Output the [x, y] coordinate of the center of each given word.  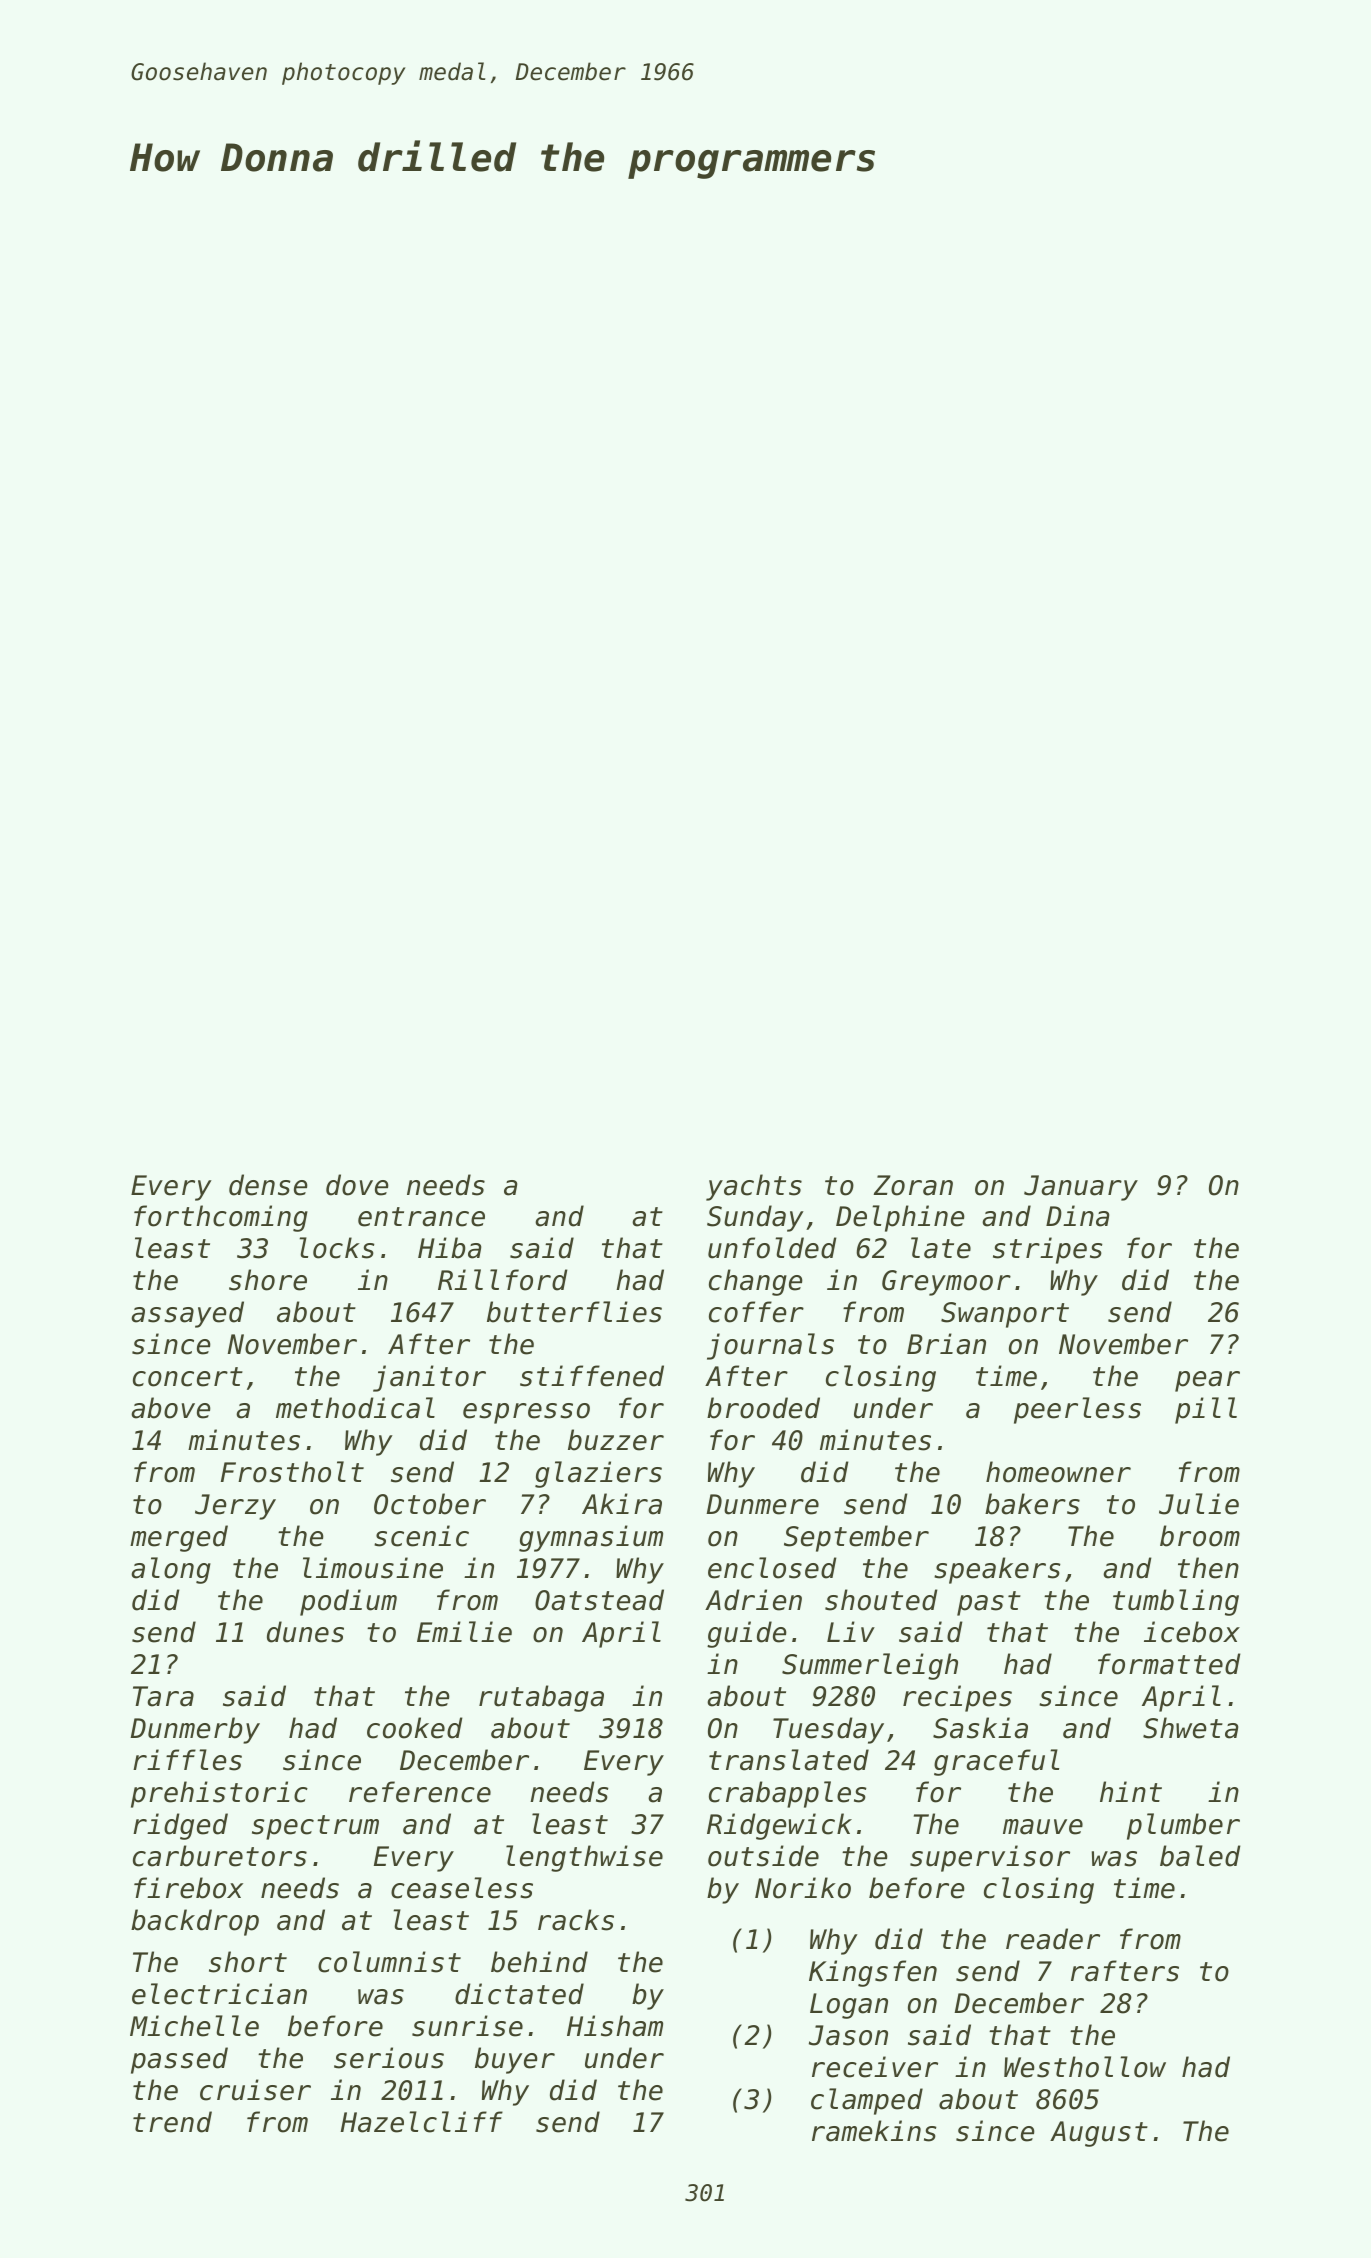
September [856, 1538]
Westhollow [1085, 2067]
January [1081, 1188]
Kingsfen [873, 1973]
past [989, 1603]
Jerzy [235, 1507]
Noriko [803, 1888]
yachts [754, 1187]
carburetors [220, 1856]
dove [357, 1185]
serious [389, 2058]
